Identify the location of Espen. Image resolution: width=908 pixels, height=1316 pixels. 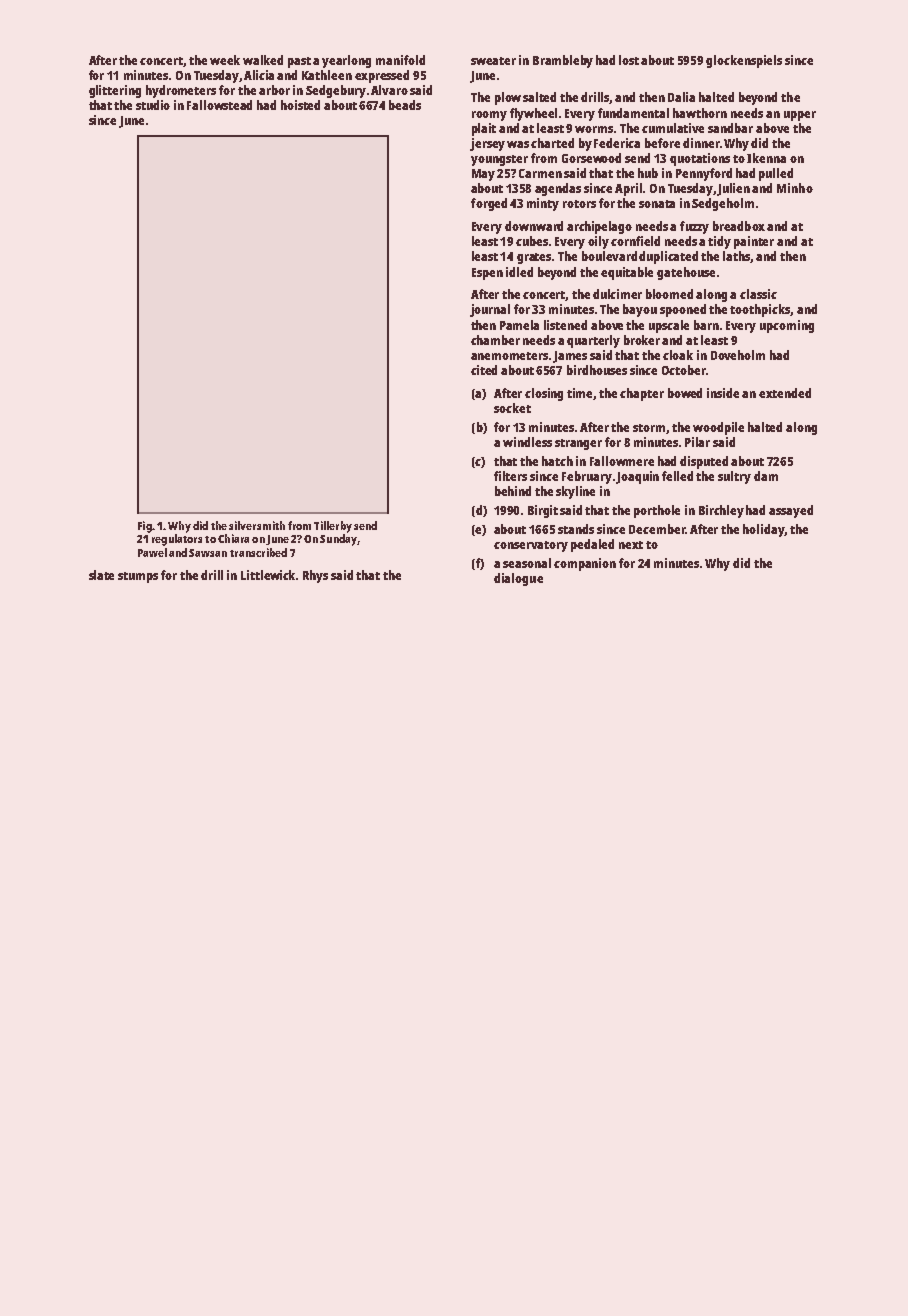
(487, 274).
